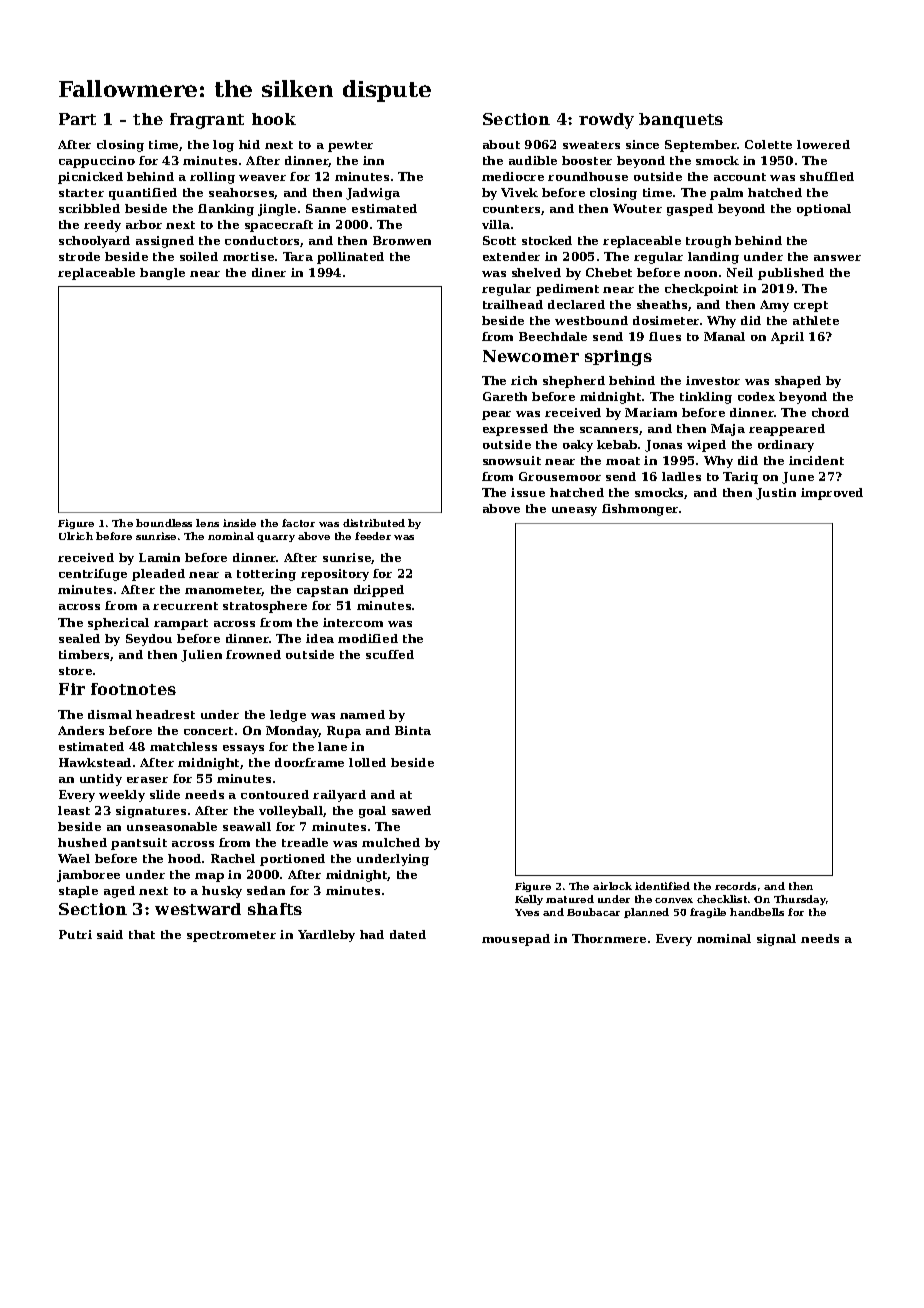 Image resolution: width=924 pixels, height=1308 pixels. Describe the element at coordinates (606, 121) in the image. I see `rowdy` at that location.
